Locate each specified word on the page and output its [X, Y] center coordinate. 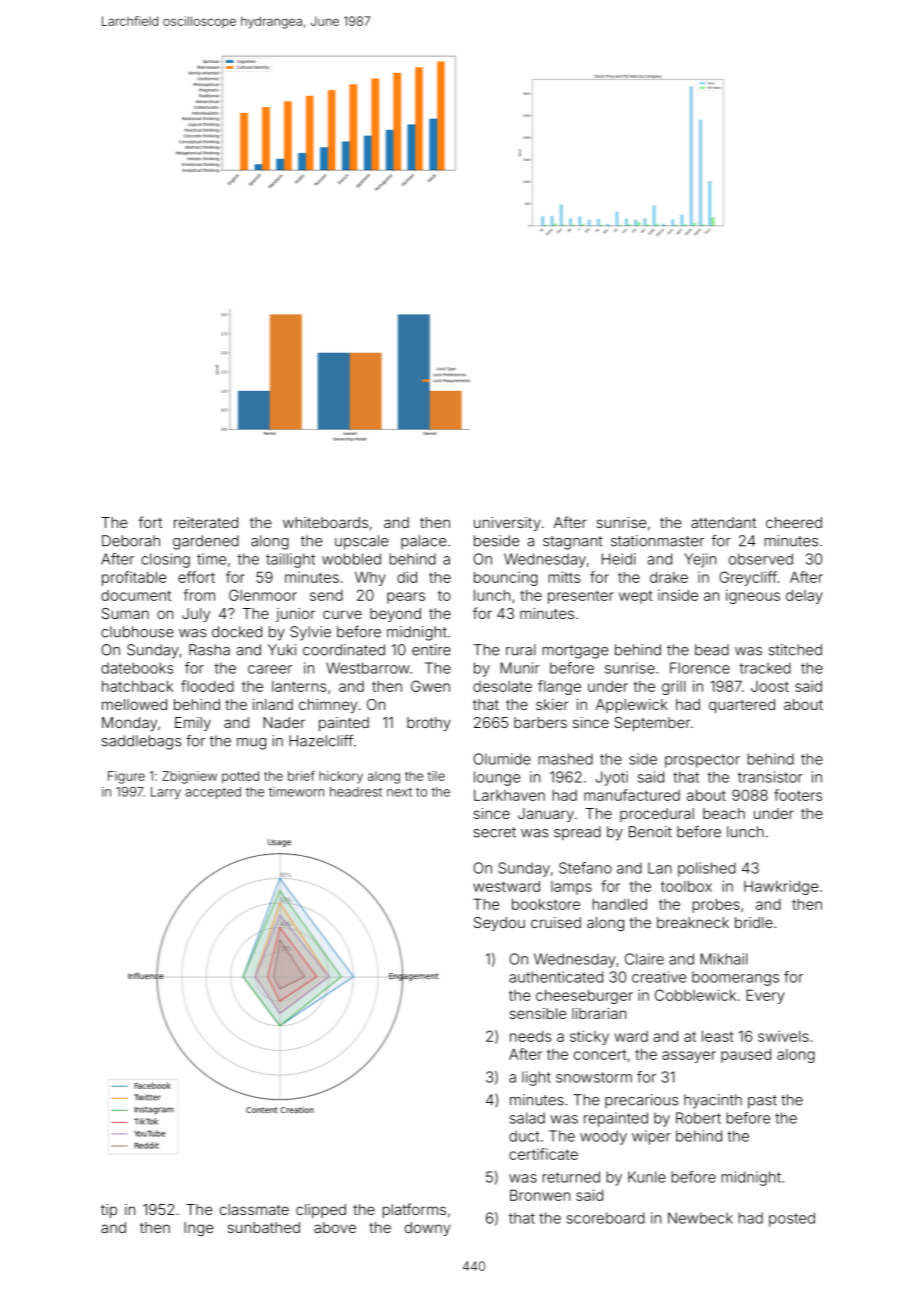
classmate [254, 1209]
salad [527, 1118]
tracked [765, 668]
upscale [361, 542]
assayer [689, 1057]
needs [530, 1036]
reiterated [206, 522]
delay [804, 597]
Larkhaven [509, 795]
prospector [702, 761]
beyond [395, 615]
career [270, 669]
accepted [213, 793]
